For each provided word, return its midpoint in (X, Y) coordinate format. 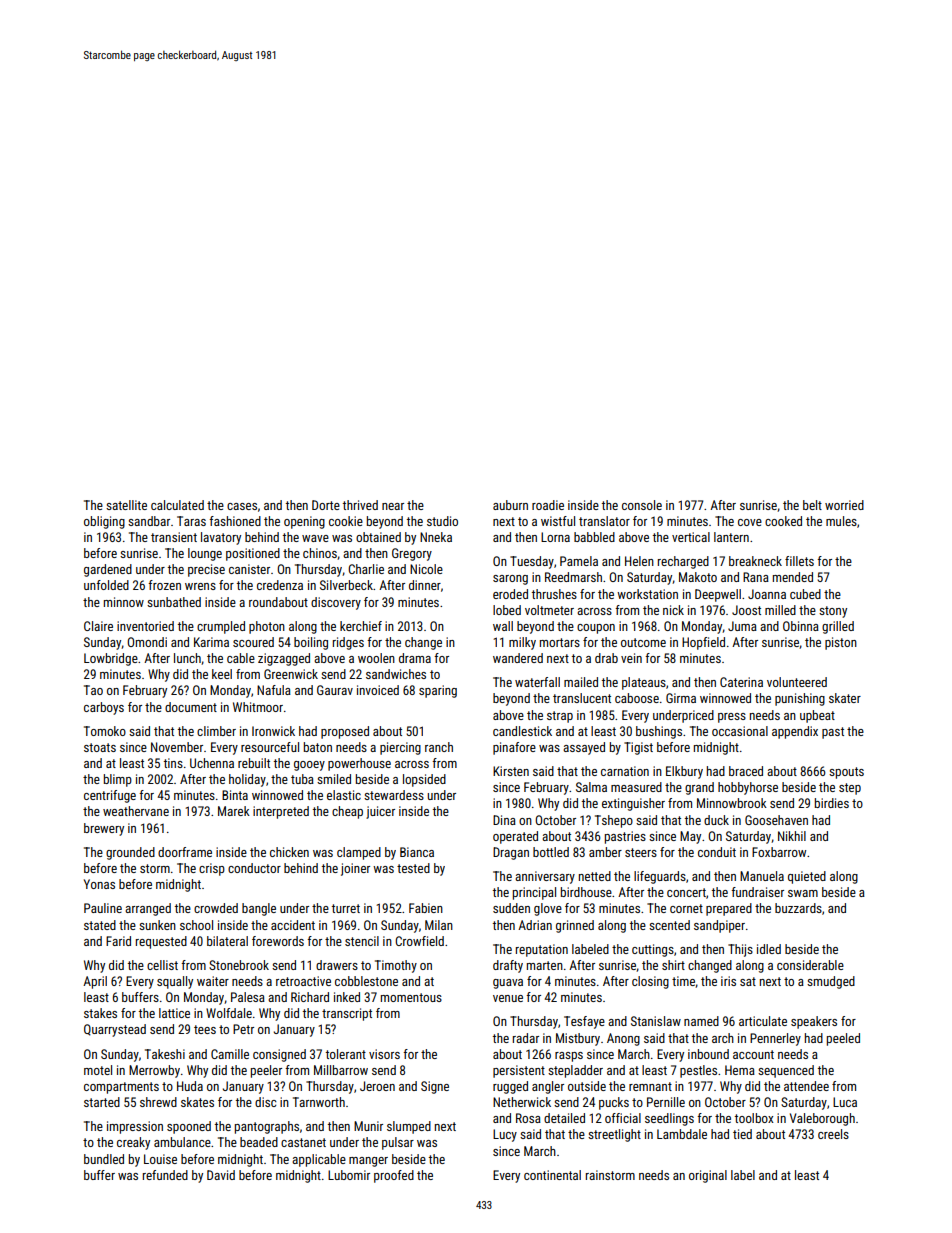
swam (803, 893)
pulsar (398, 1143)
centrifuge (110, 796)
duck (716, 820)
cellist (162, 965)
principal (534, 893)
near (393, 506)
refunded (165, 1175)
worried (844, 505)
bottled (551, 852)
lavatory (221, 538)
